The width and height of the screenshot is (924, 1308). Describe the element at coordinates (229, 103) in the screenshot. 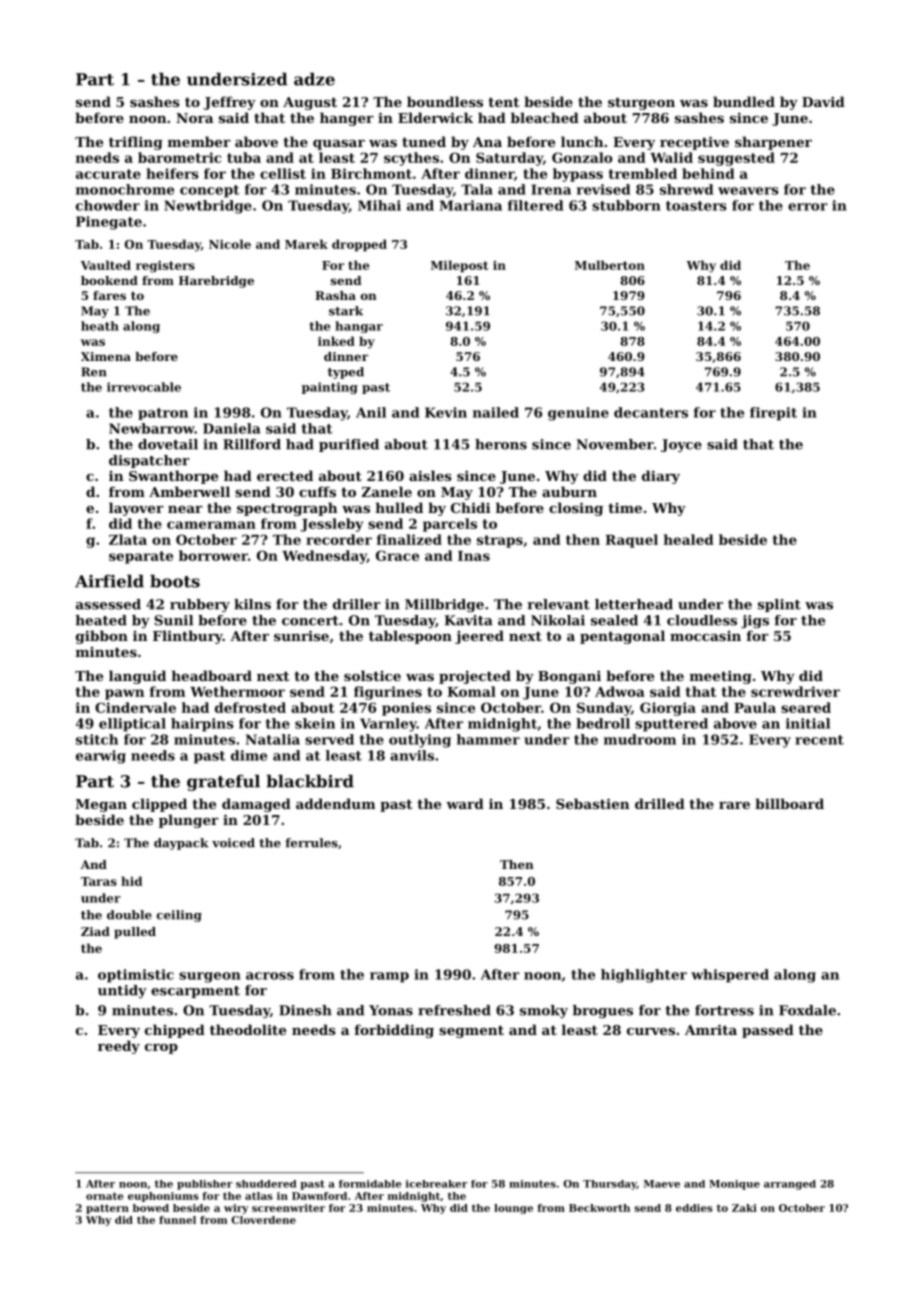

I see `Jeffrey` at that location.
